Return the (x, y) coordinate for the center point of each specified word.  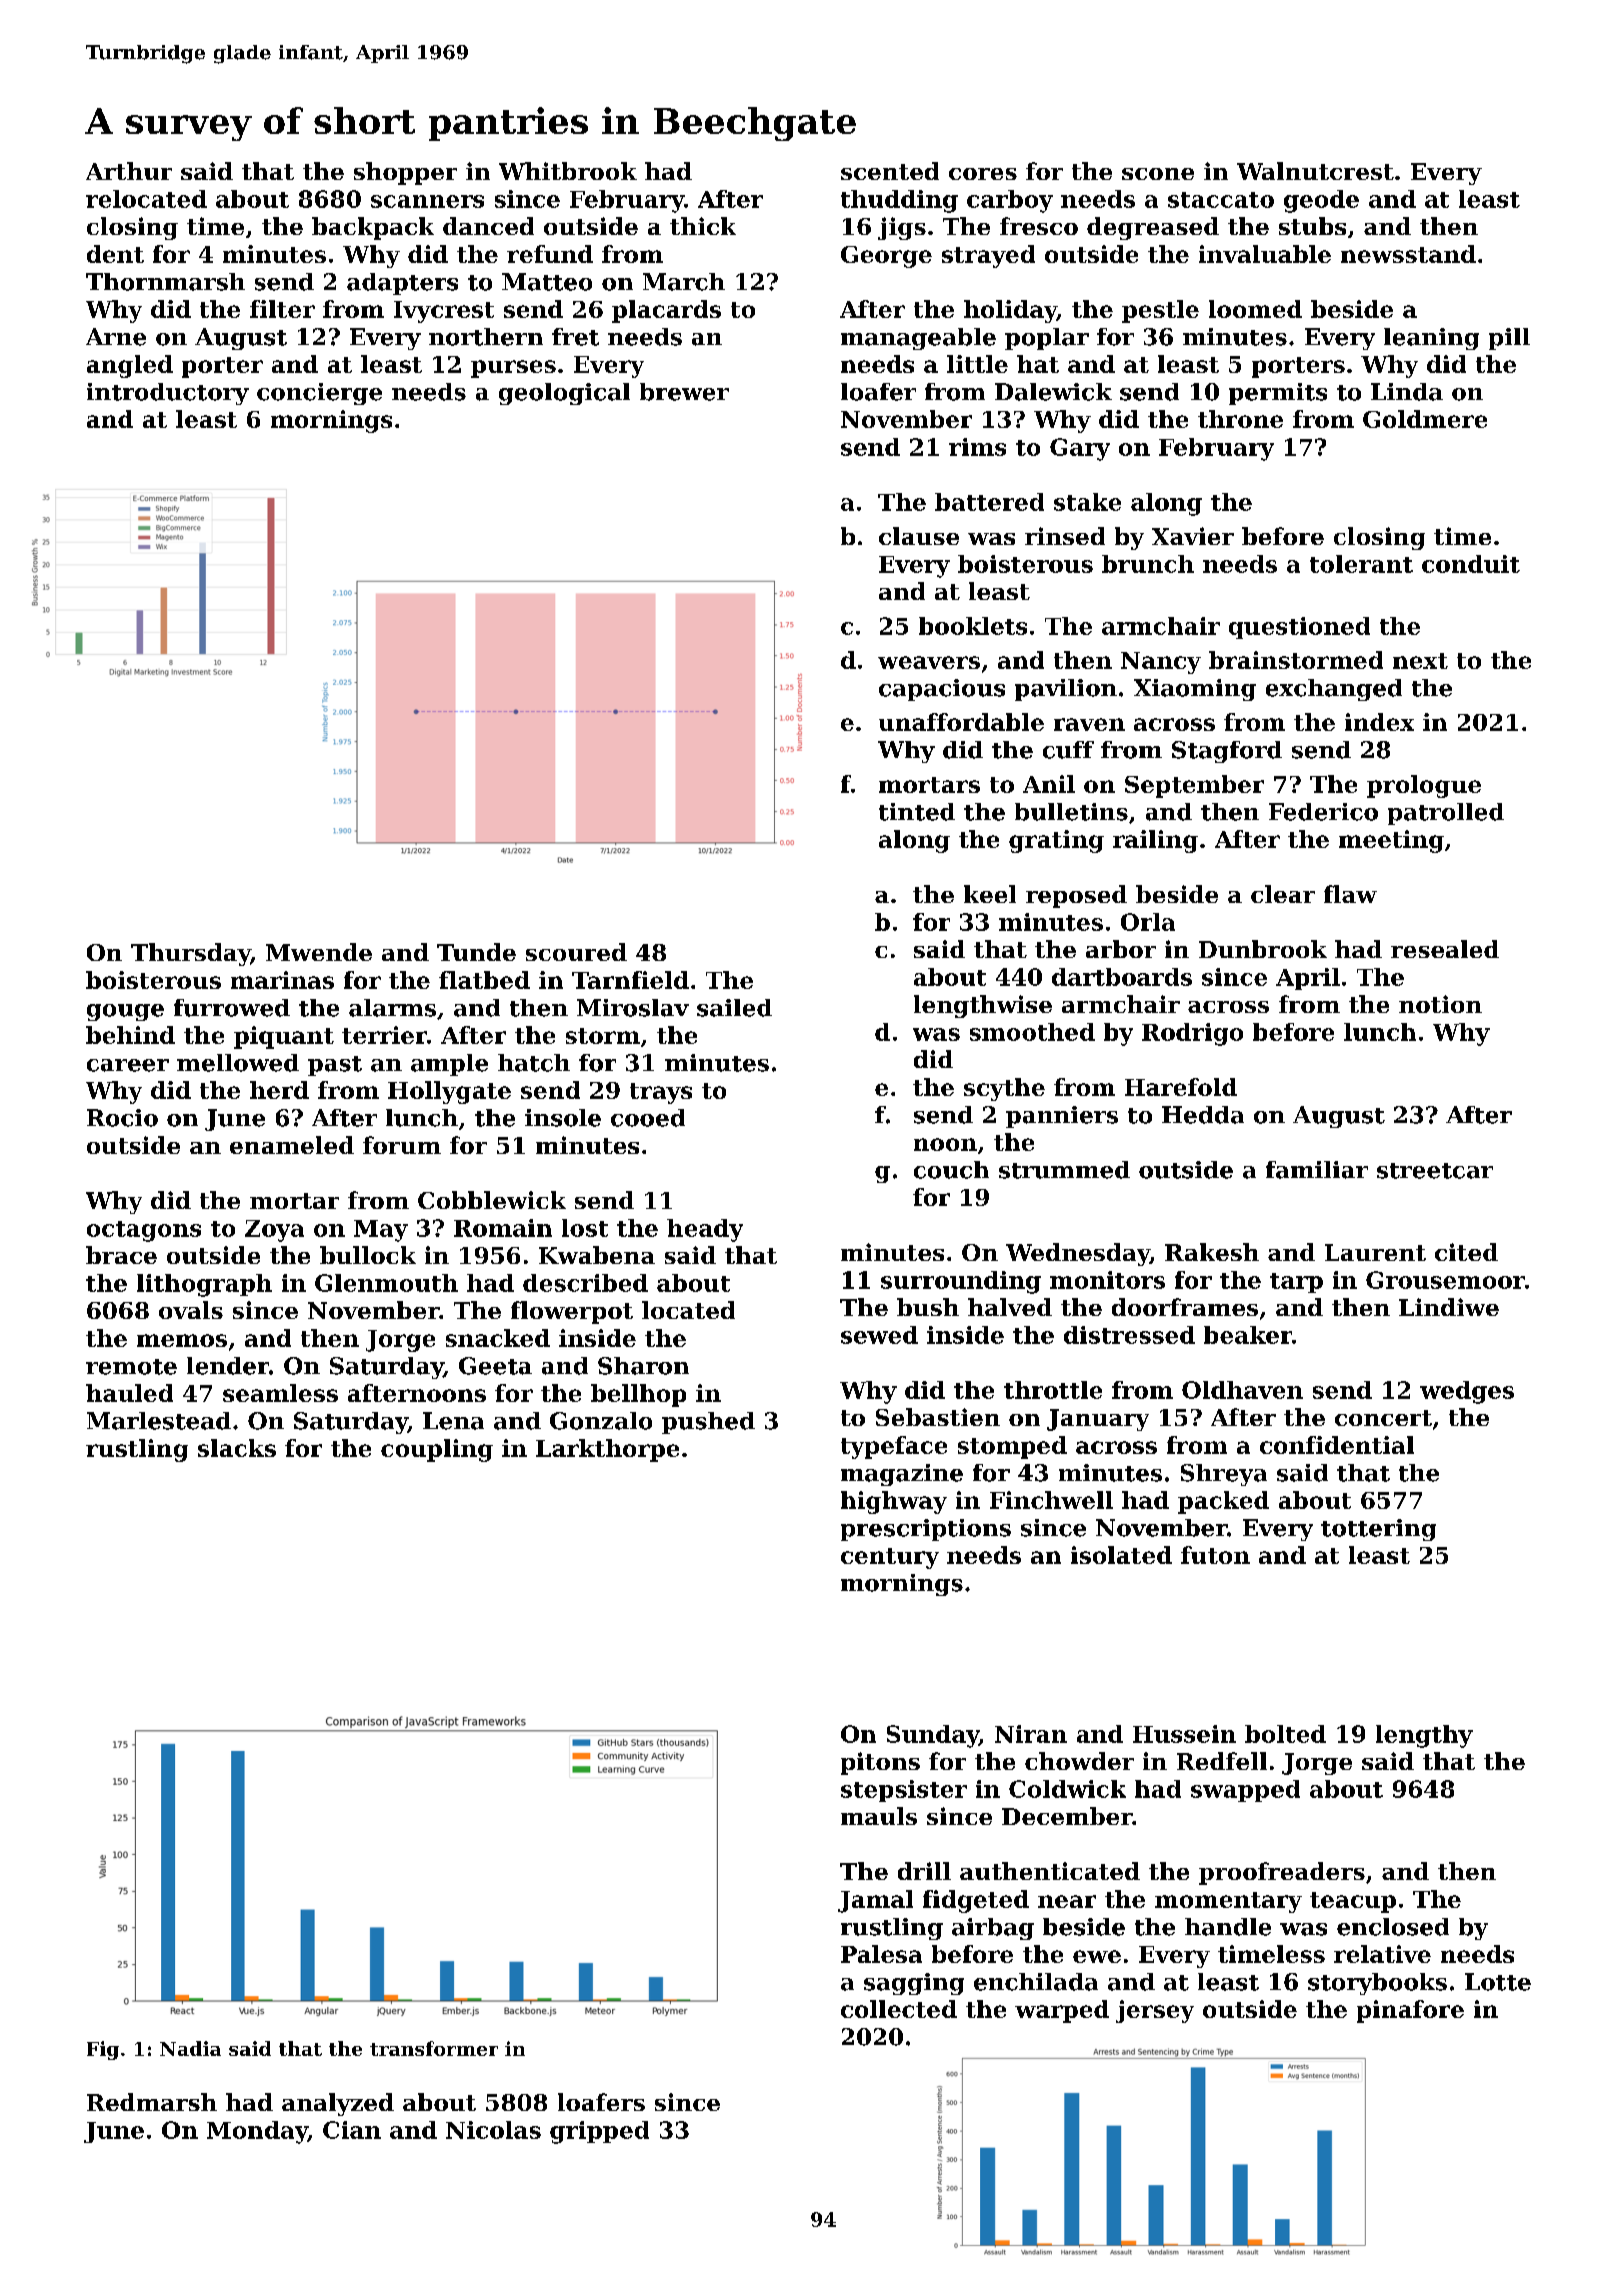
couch (951, 1170)
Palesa (881, 1954)
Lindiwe (1449, 1307)
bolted (1285, 1734)
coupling (437, 1450)
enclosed (1393, 1927)
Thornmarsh (165, 282)
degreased (1153, 228)
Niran (1031, 1734)
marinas (282, 980)
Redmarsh (152, 2102)
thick (703, 226)
